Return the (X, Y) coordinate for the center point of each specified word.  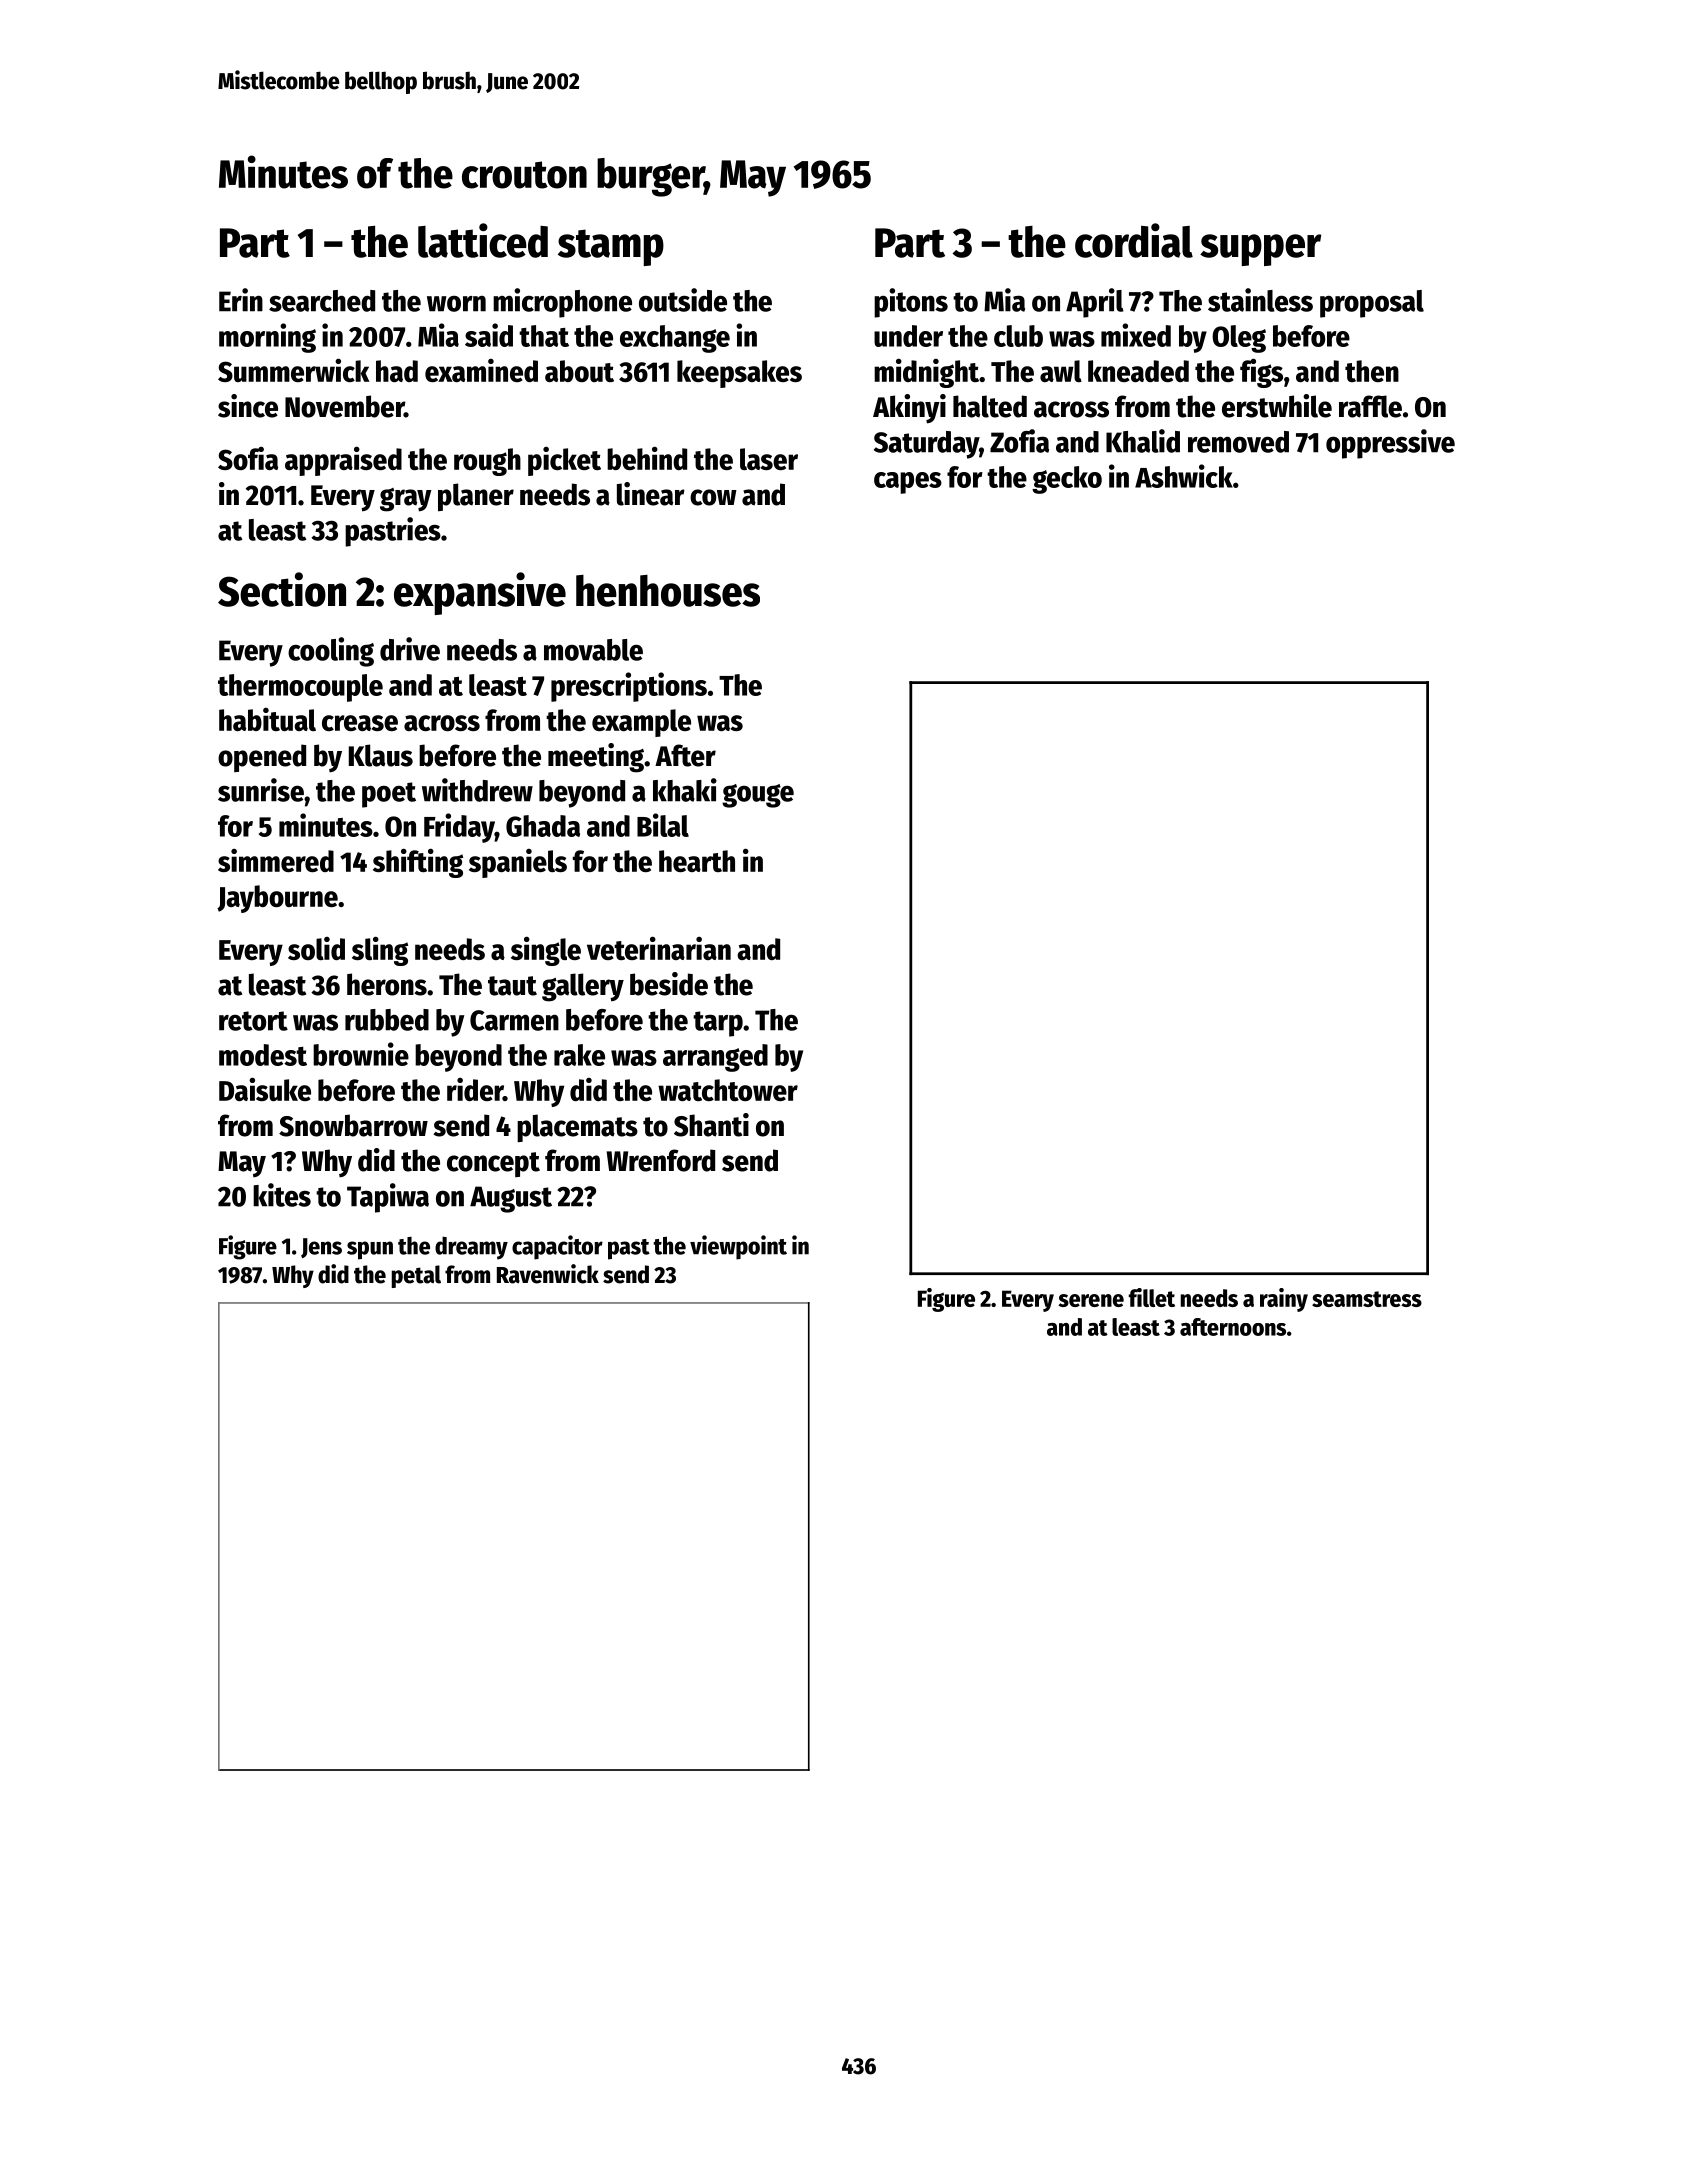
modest (263, 1055)
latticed (483, 240)
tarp (718, 1024)
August (511, 1199)
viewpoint (738, 1247)
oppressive (1390, 444)
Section (282, 589)
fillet (1152, 1297)
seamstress (1367, 1299)
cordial (1134, 240)
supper (1260, 250)
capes (908, 483)
